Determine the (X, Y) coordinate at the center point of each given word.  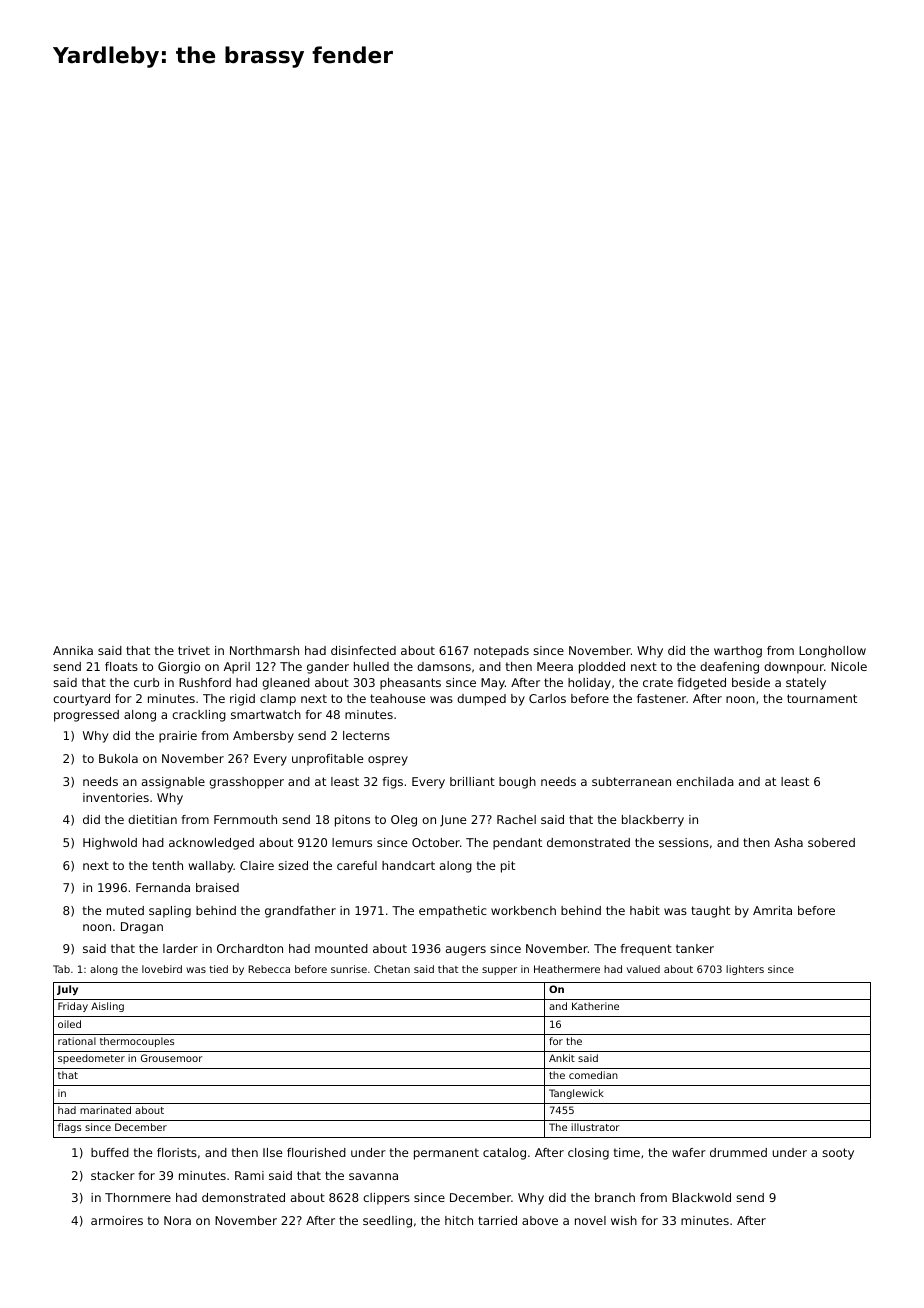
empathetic (453, 912)
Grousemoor (172, 1058)
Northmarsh (264, 650)
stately (806, 684)
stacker (113, 1175)
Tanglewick (576, 1094)
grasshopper (246, 783)
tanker (695, 948)
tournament (822, 698)
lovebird (162, 969)
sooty (838, 1154)
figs (392, 783)
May (493, 684)
